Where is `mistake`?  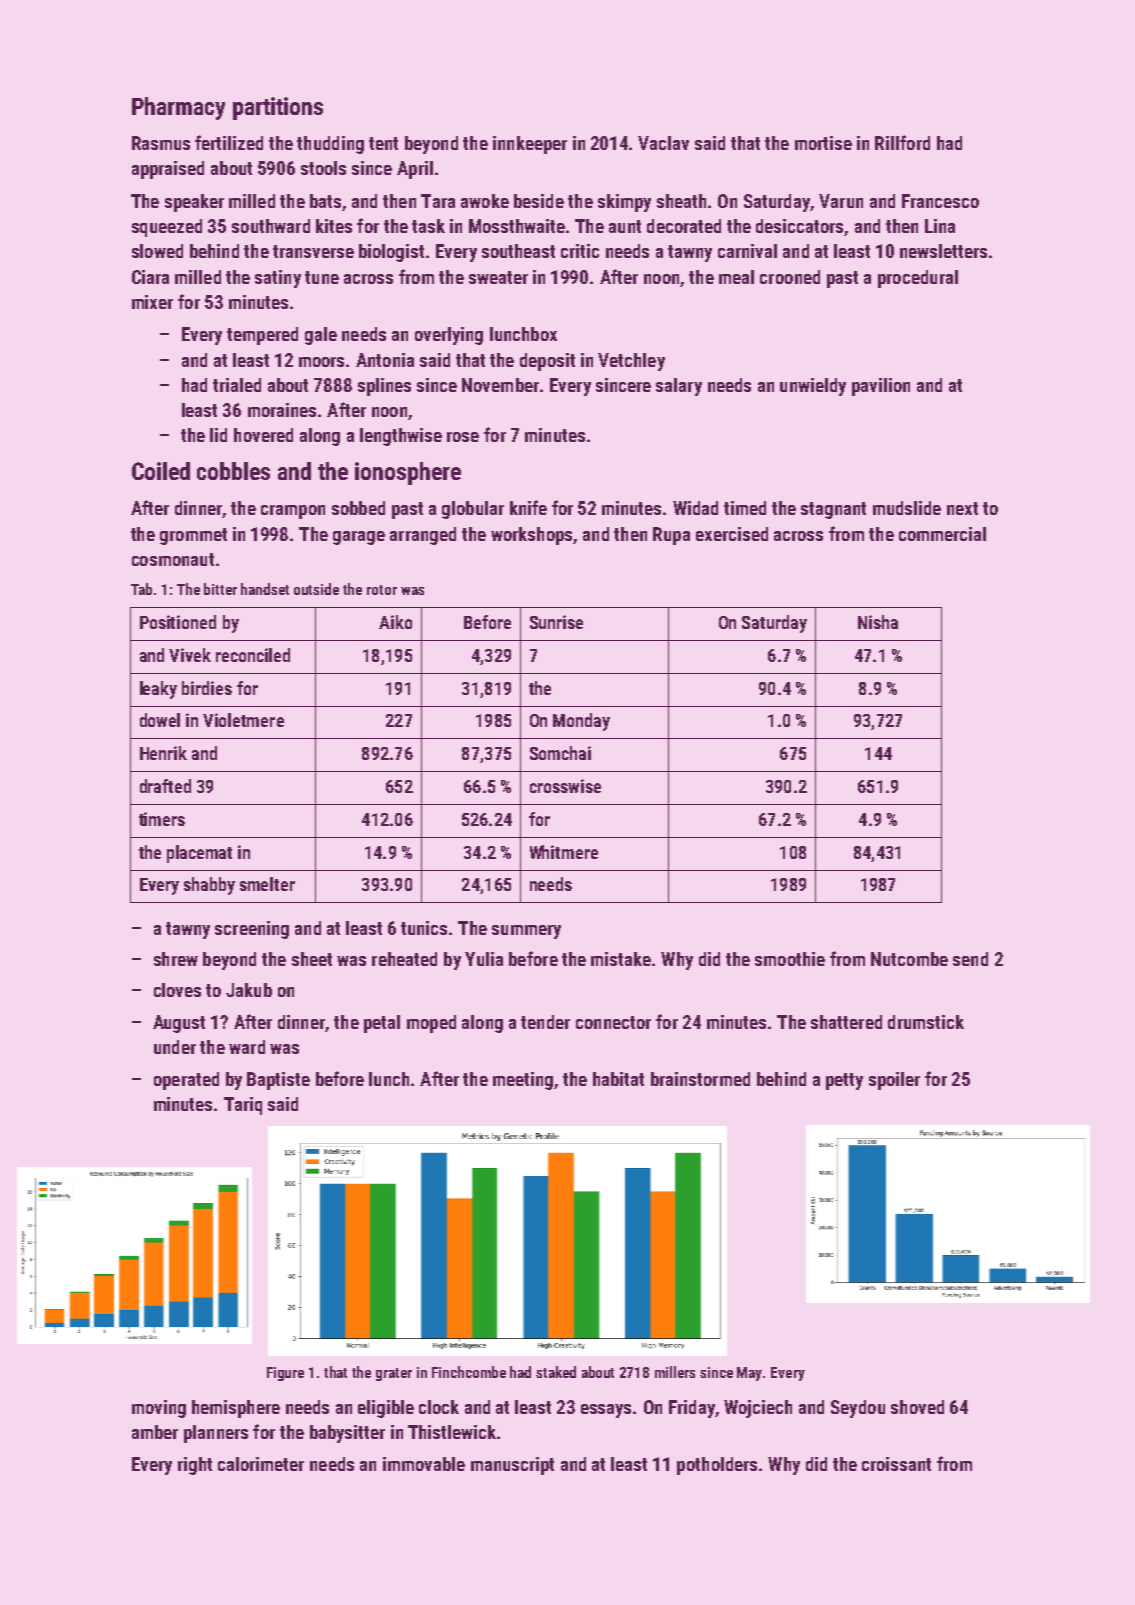 mistake is located at coordinates (621, 959).
